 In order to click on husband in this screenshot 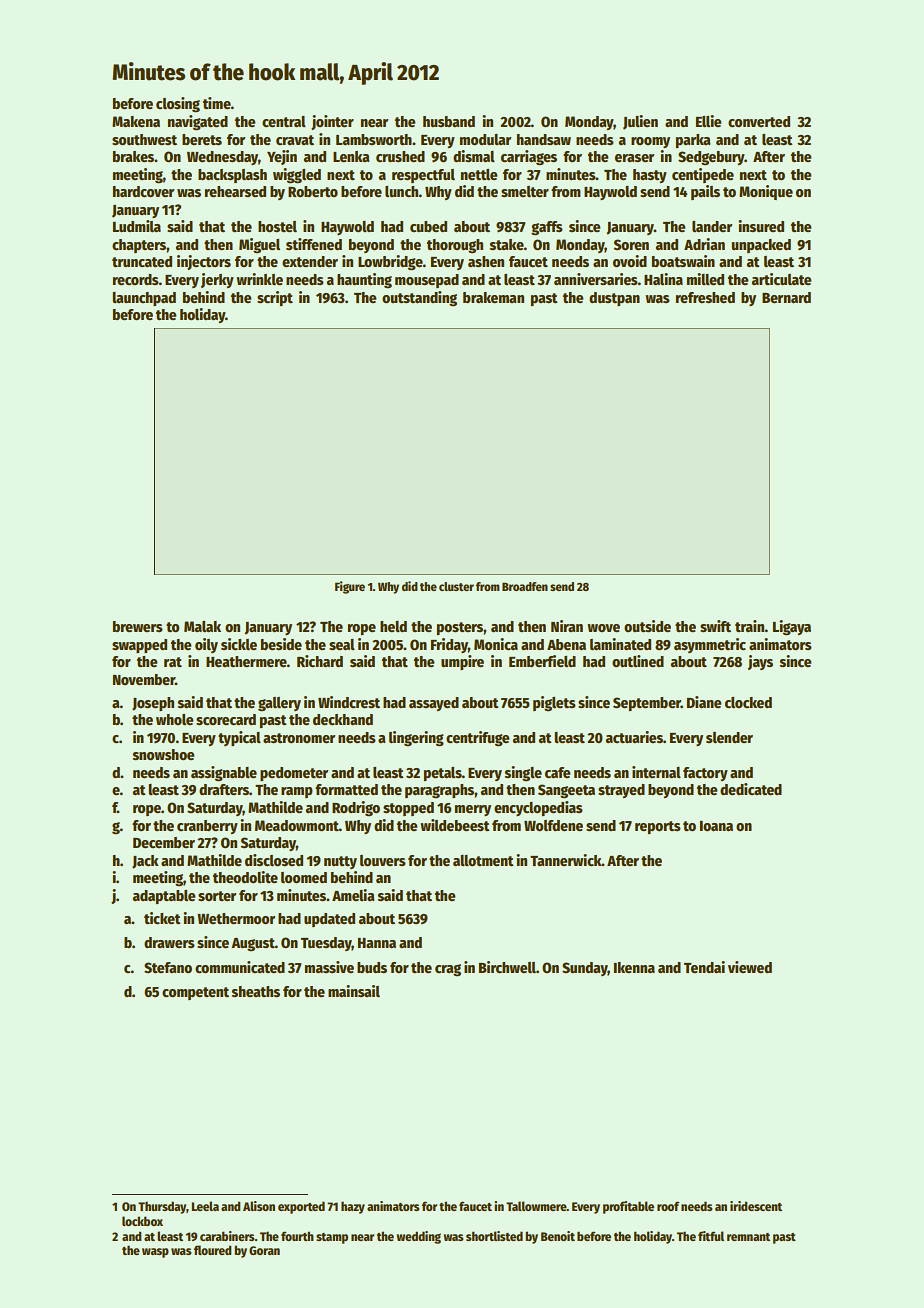, I will do `click(449, 121)`.
